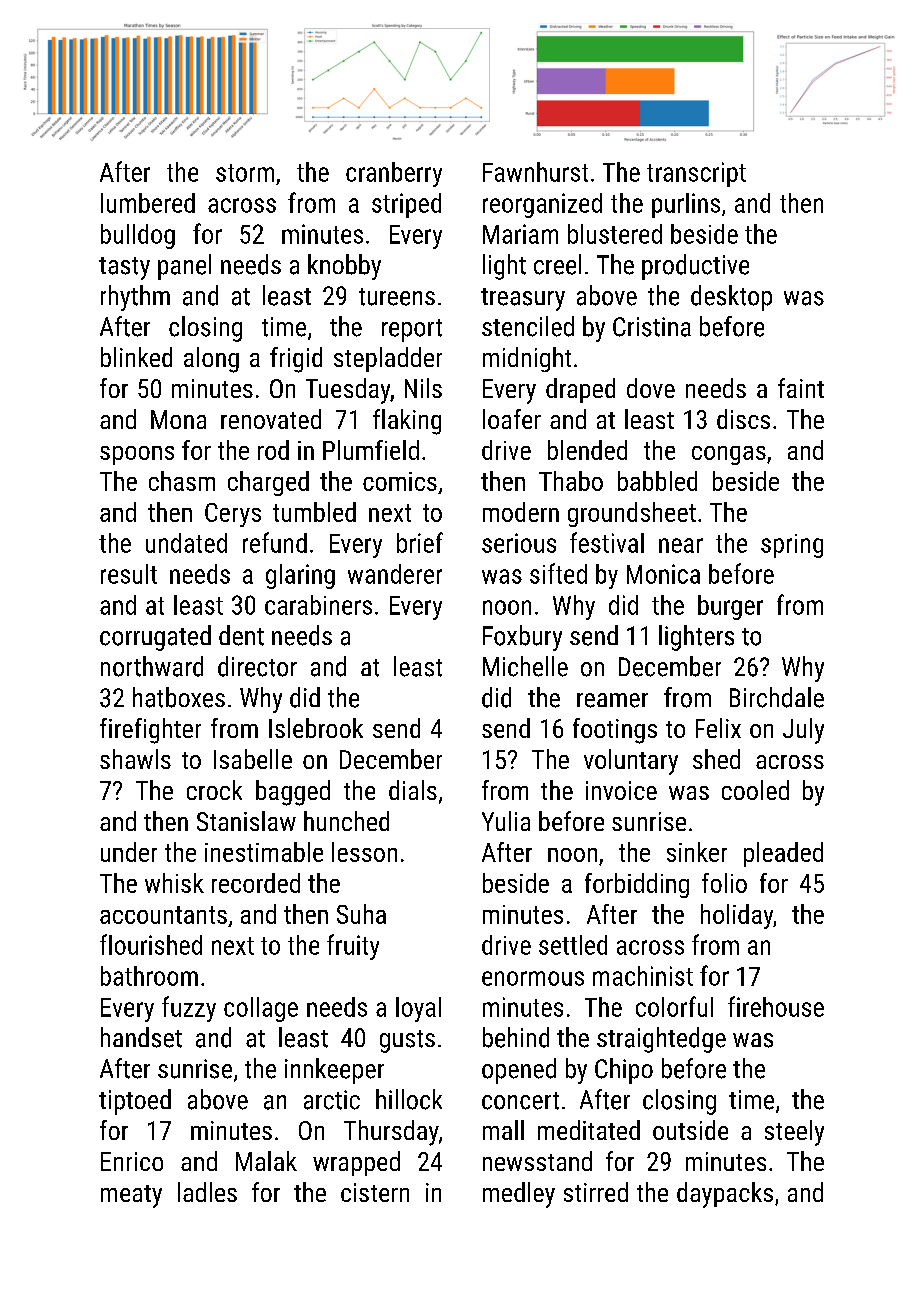  I want to click on daypacks, so click(725, 1195).
